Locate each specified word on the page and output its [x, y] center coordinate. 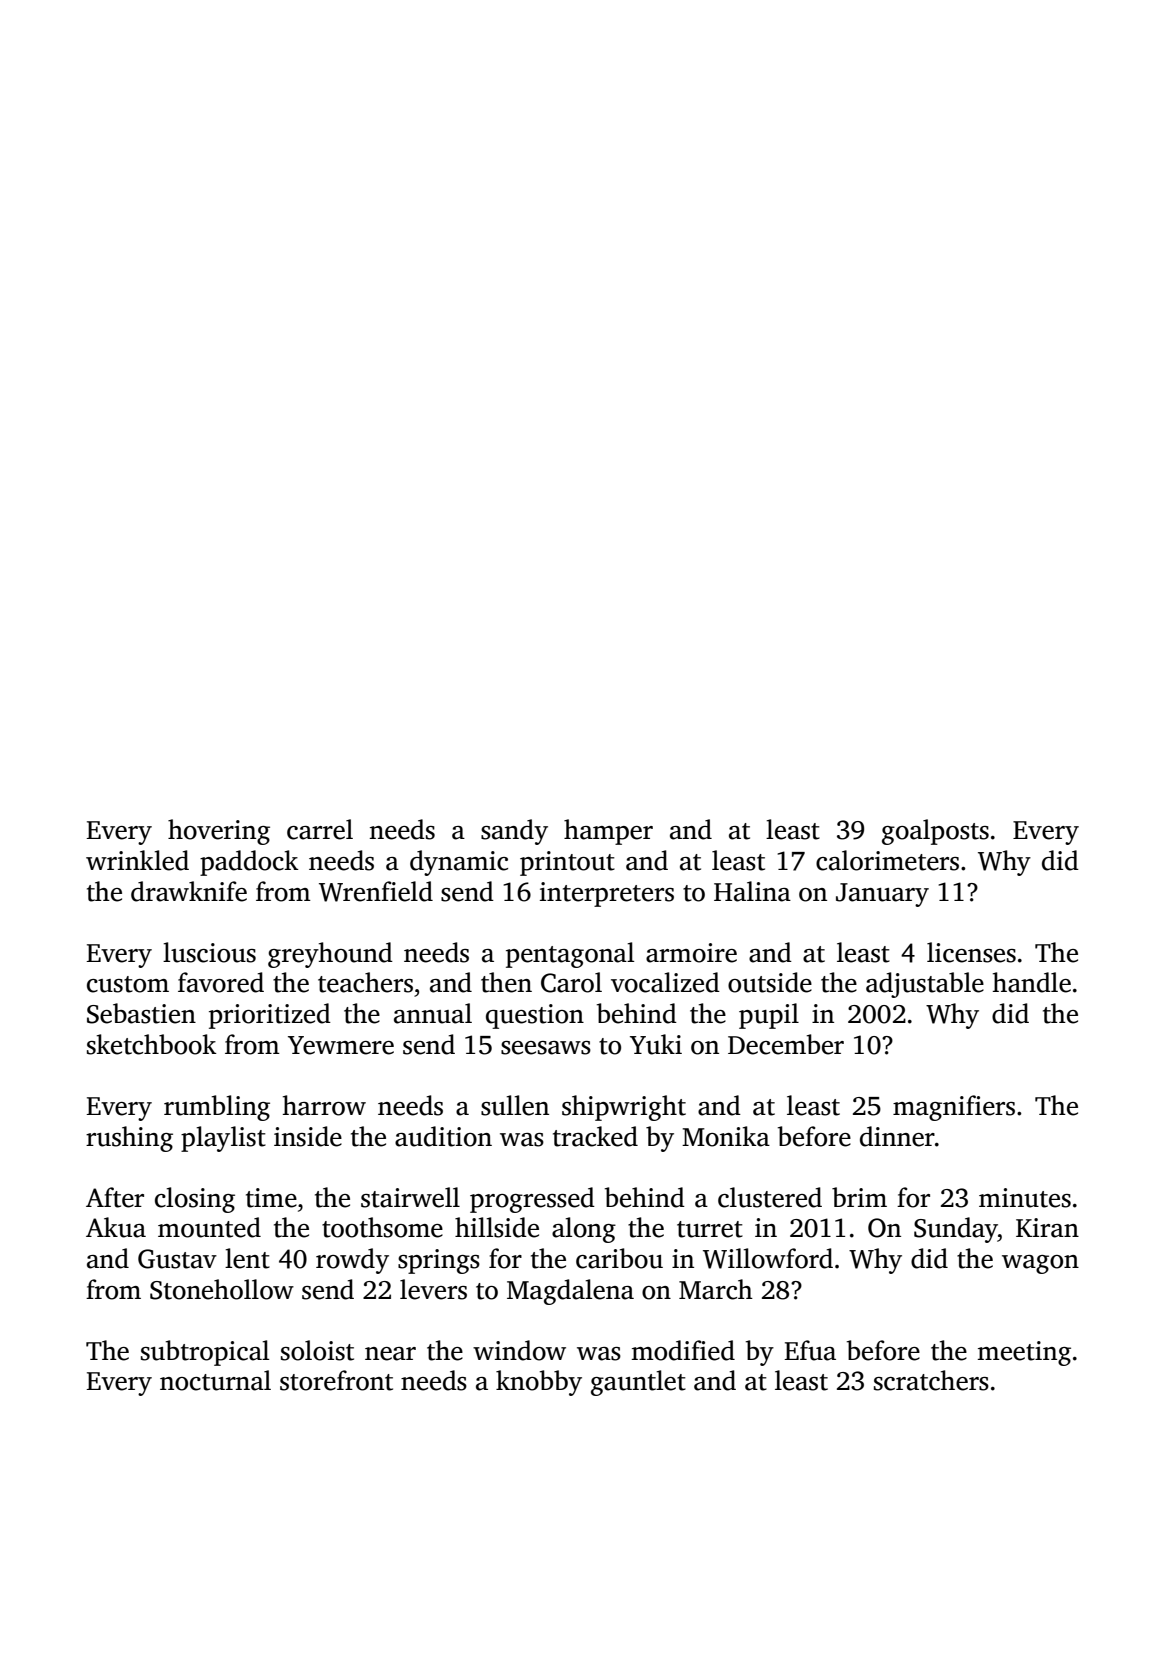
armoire [691, 953]
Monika [726, 1136]
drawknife [189, 891]
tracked [595, 1136]
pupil [769, 1016]
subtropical [205, 1353]
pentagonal [570, 955]
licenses [971, 952]
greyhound [330, 955]
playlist [223, 1139]
